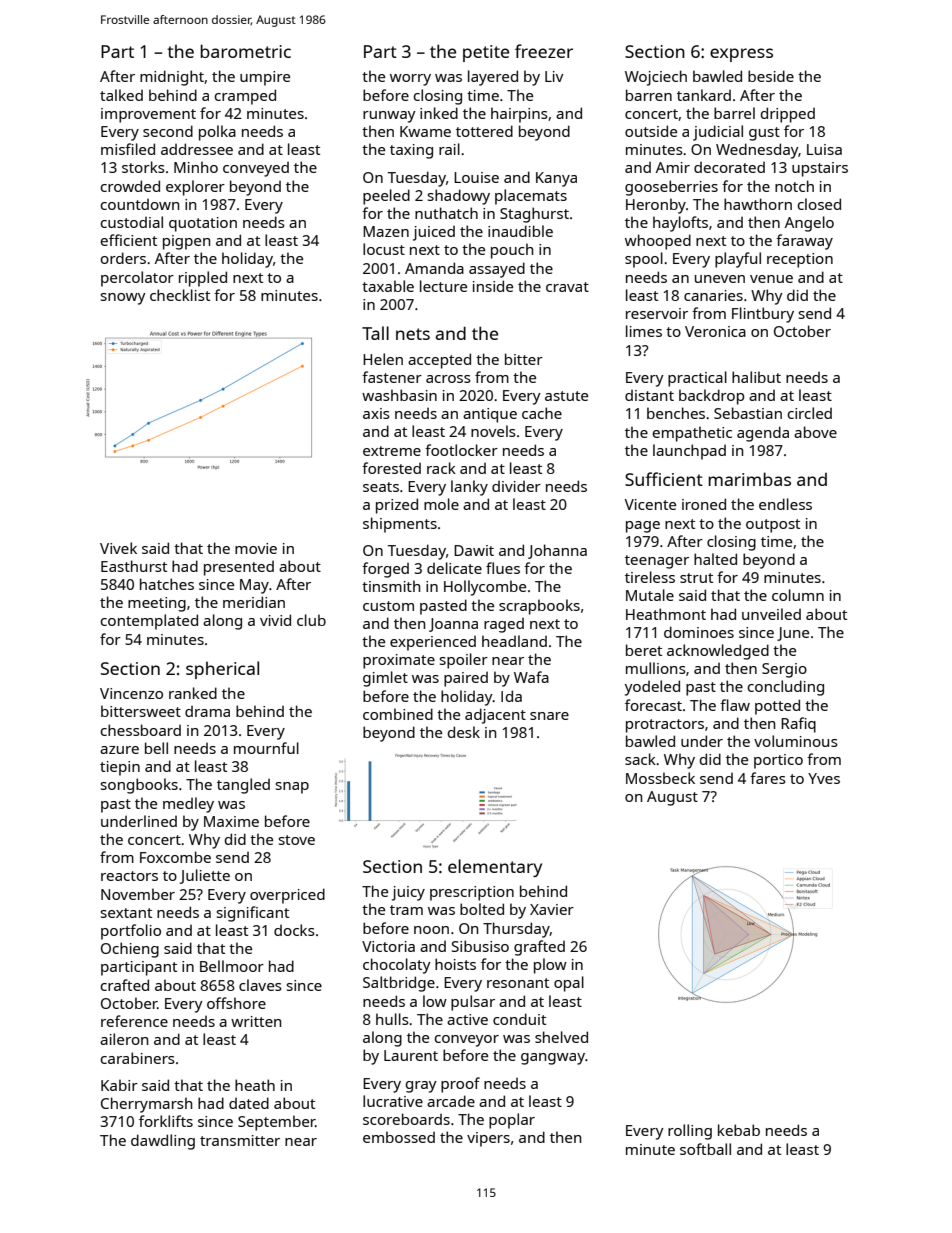  Describe the element at coordinates (163, 1142) in the screenshot. I see `dawdling` at that location.
